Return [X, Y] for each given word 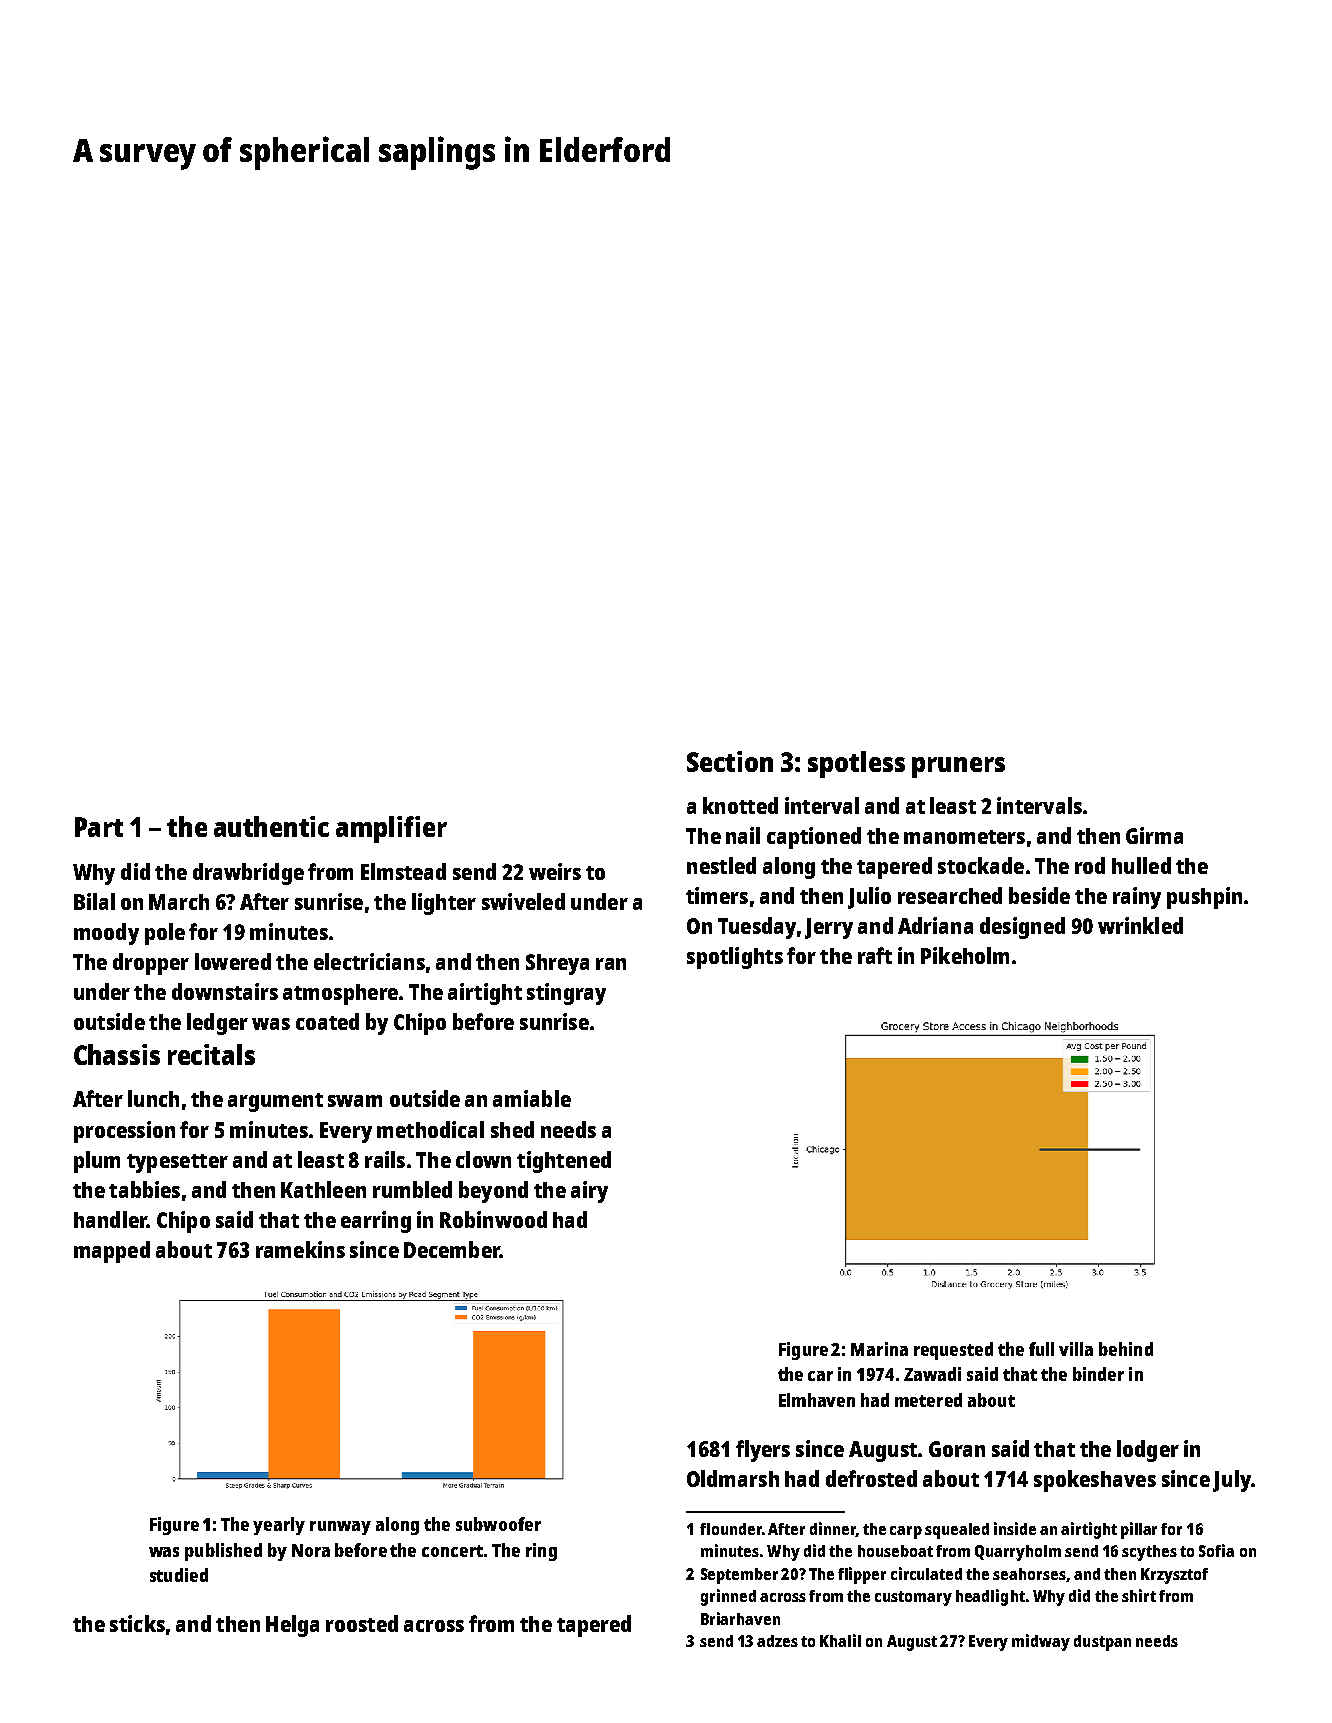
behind [1126, 1349]
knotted [740, 805]
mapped [112, 1252]
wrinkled [1140, 925]
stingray [566, 994]
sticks [137, 1623]
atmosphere [340, 994]
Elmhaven [817, 1400]
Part [99, 827]
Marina [879, 1349]
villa [1076, 1349]
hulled [1141, 865]
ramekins [300, 1249]
